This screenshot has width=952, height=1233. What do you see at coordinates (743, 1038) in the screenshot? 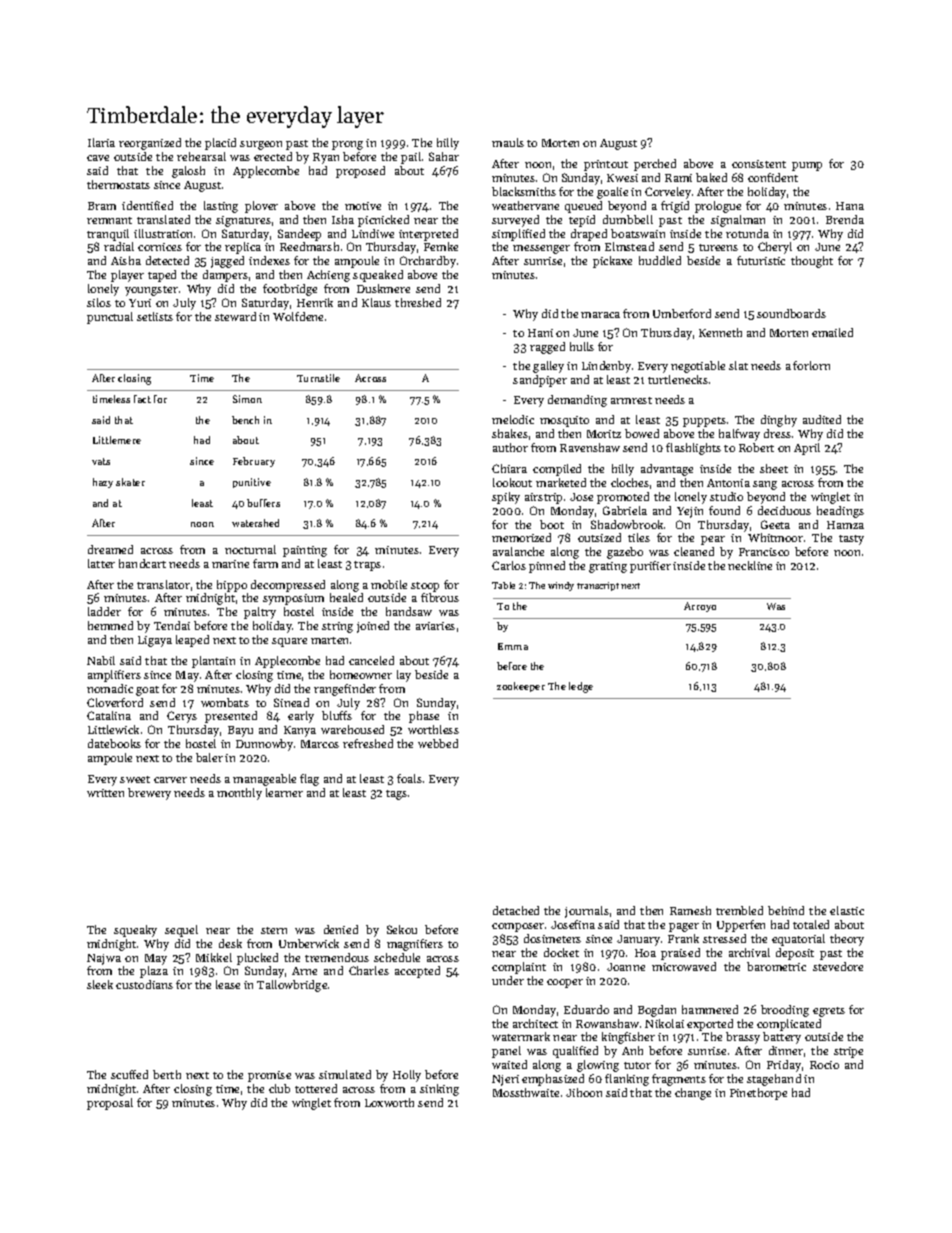
I see `brassy` at bounding box center [743, 1038].
